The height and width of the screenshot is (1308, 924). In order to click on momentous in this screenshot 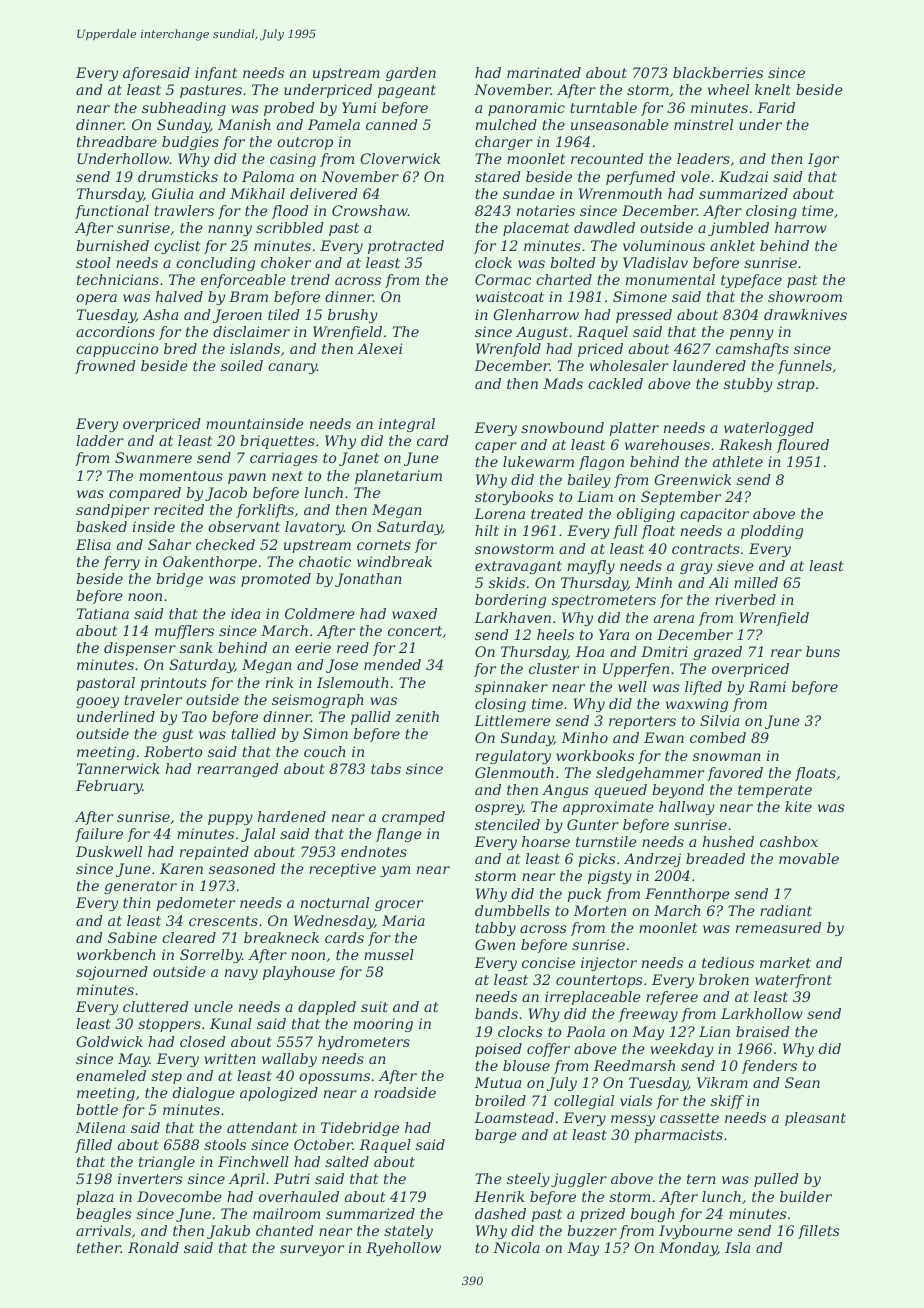, I will do `click(181, 476)`.
